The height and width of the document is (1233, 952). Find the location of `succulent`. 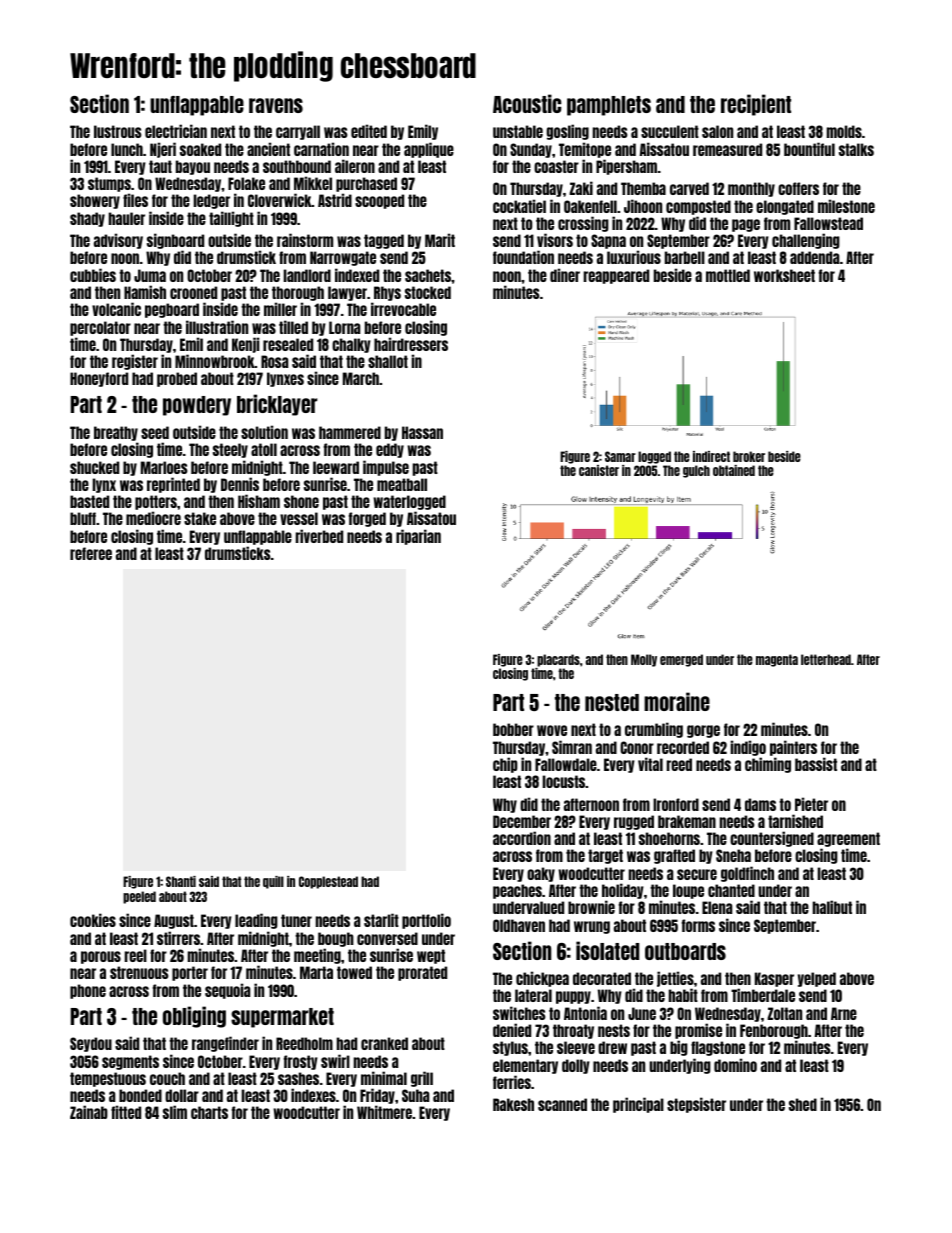

succulent is located at coordinates (670, 131).
